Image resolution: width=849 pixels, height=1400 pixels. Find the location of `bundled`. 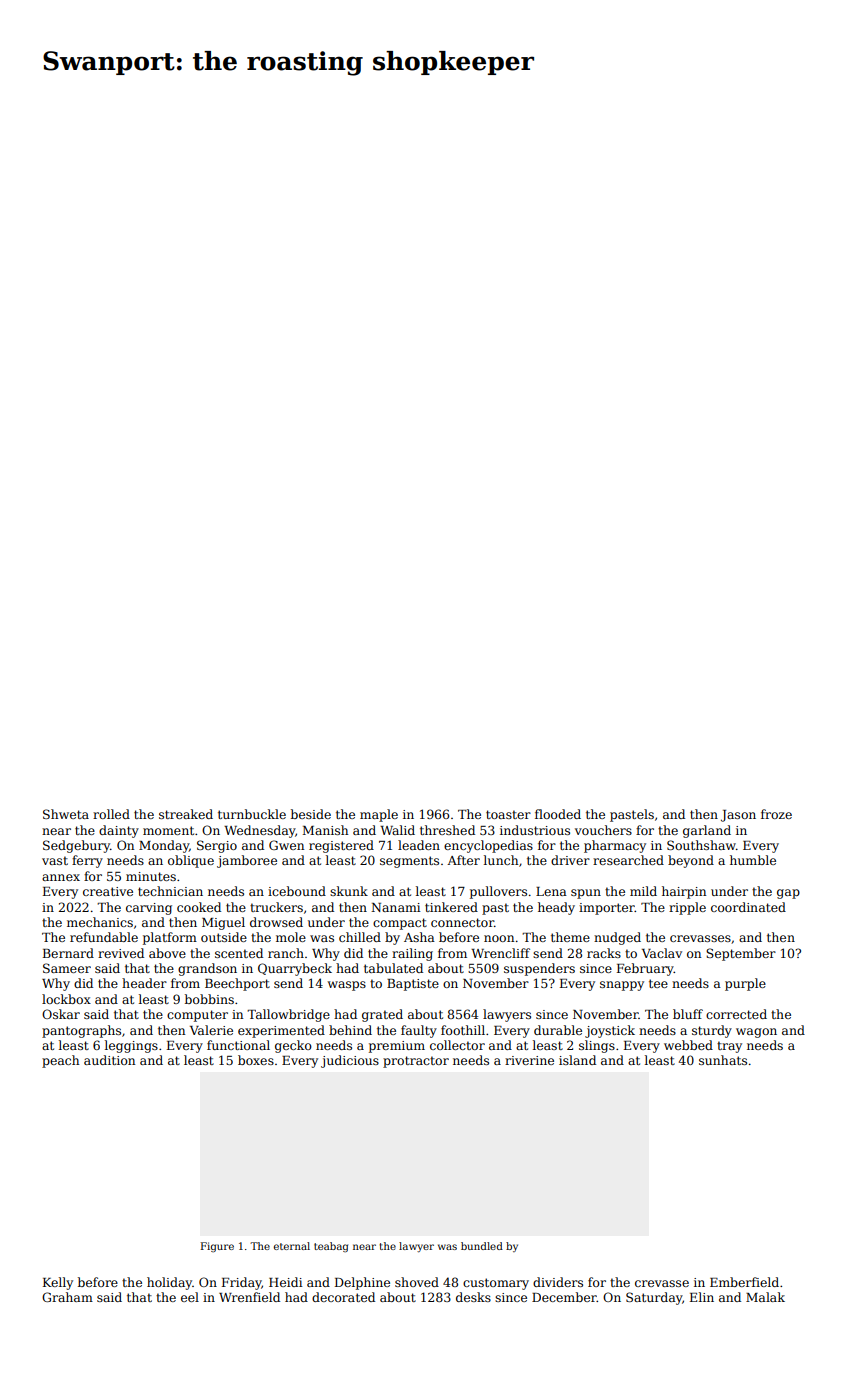

bundled is located at coordinates (482, 1246).
